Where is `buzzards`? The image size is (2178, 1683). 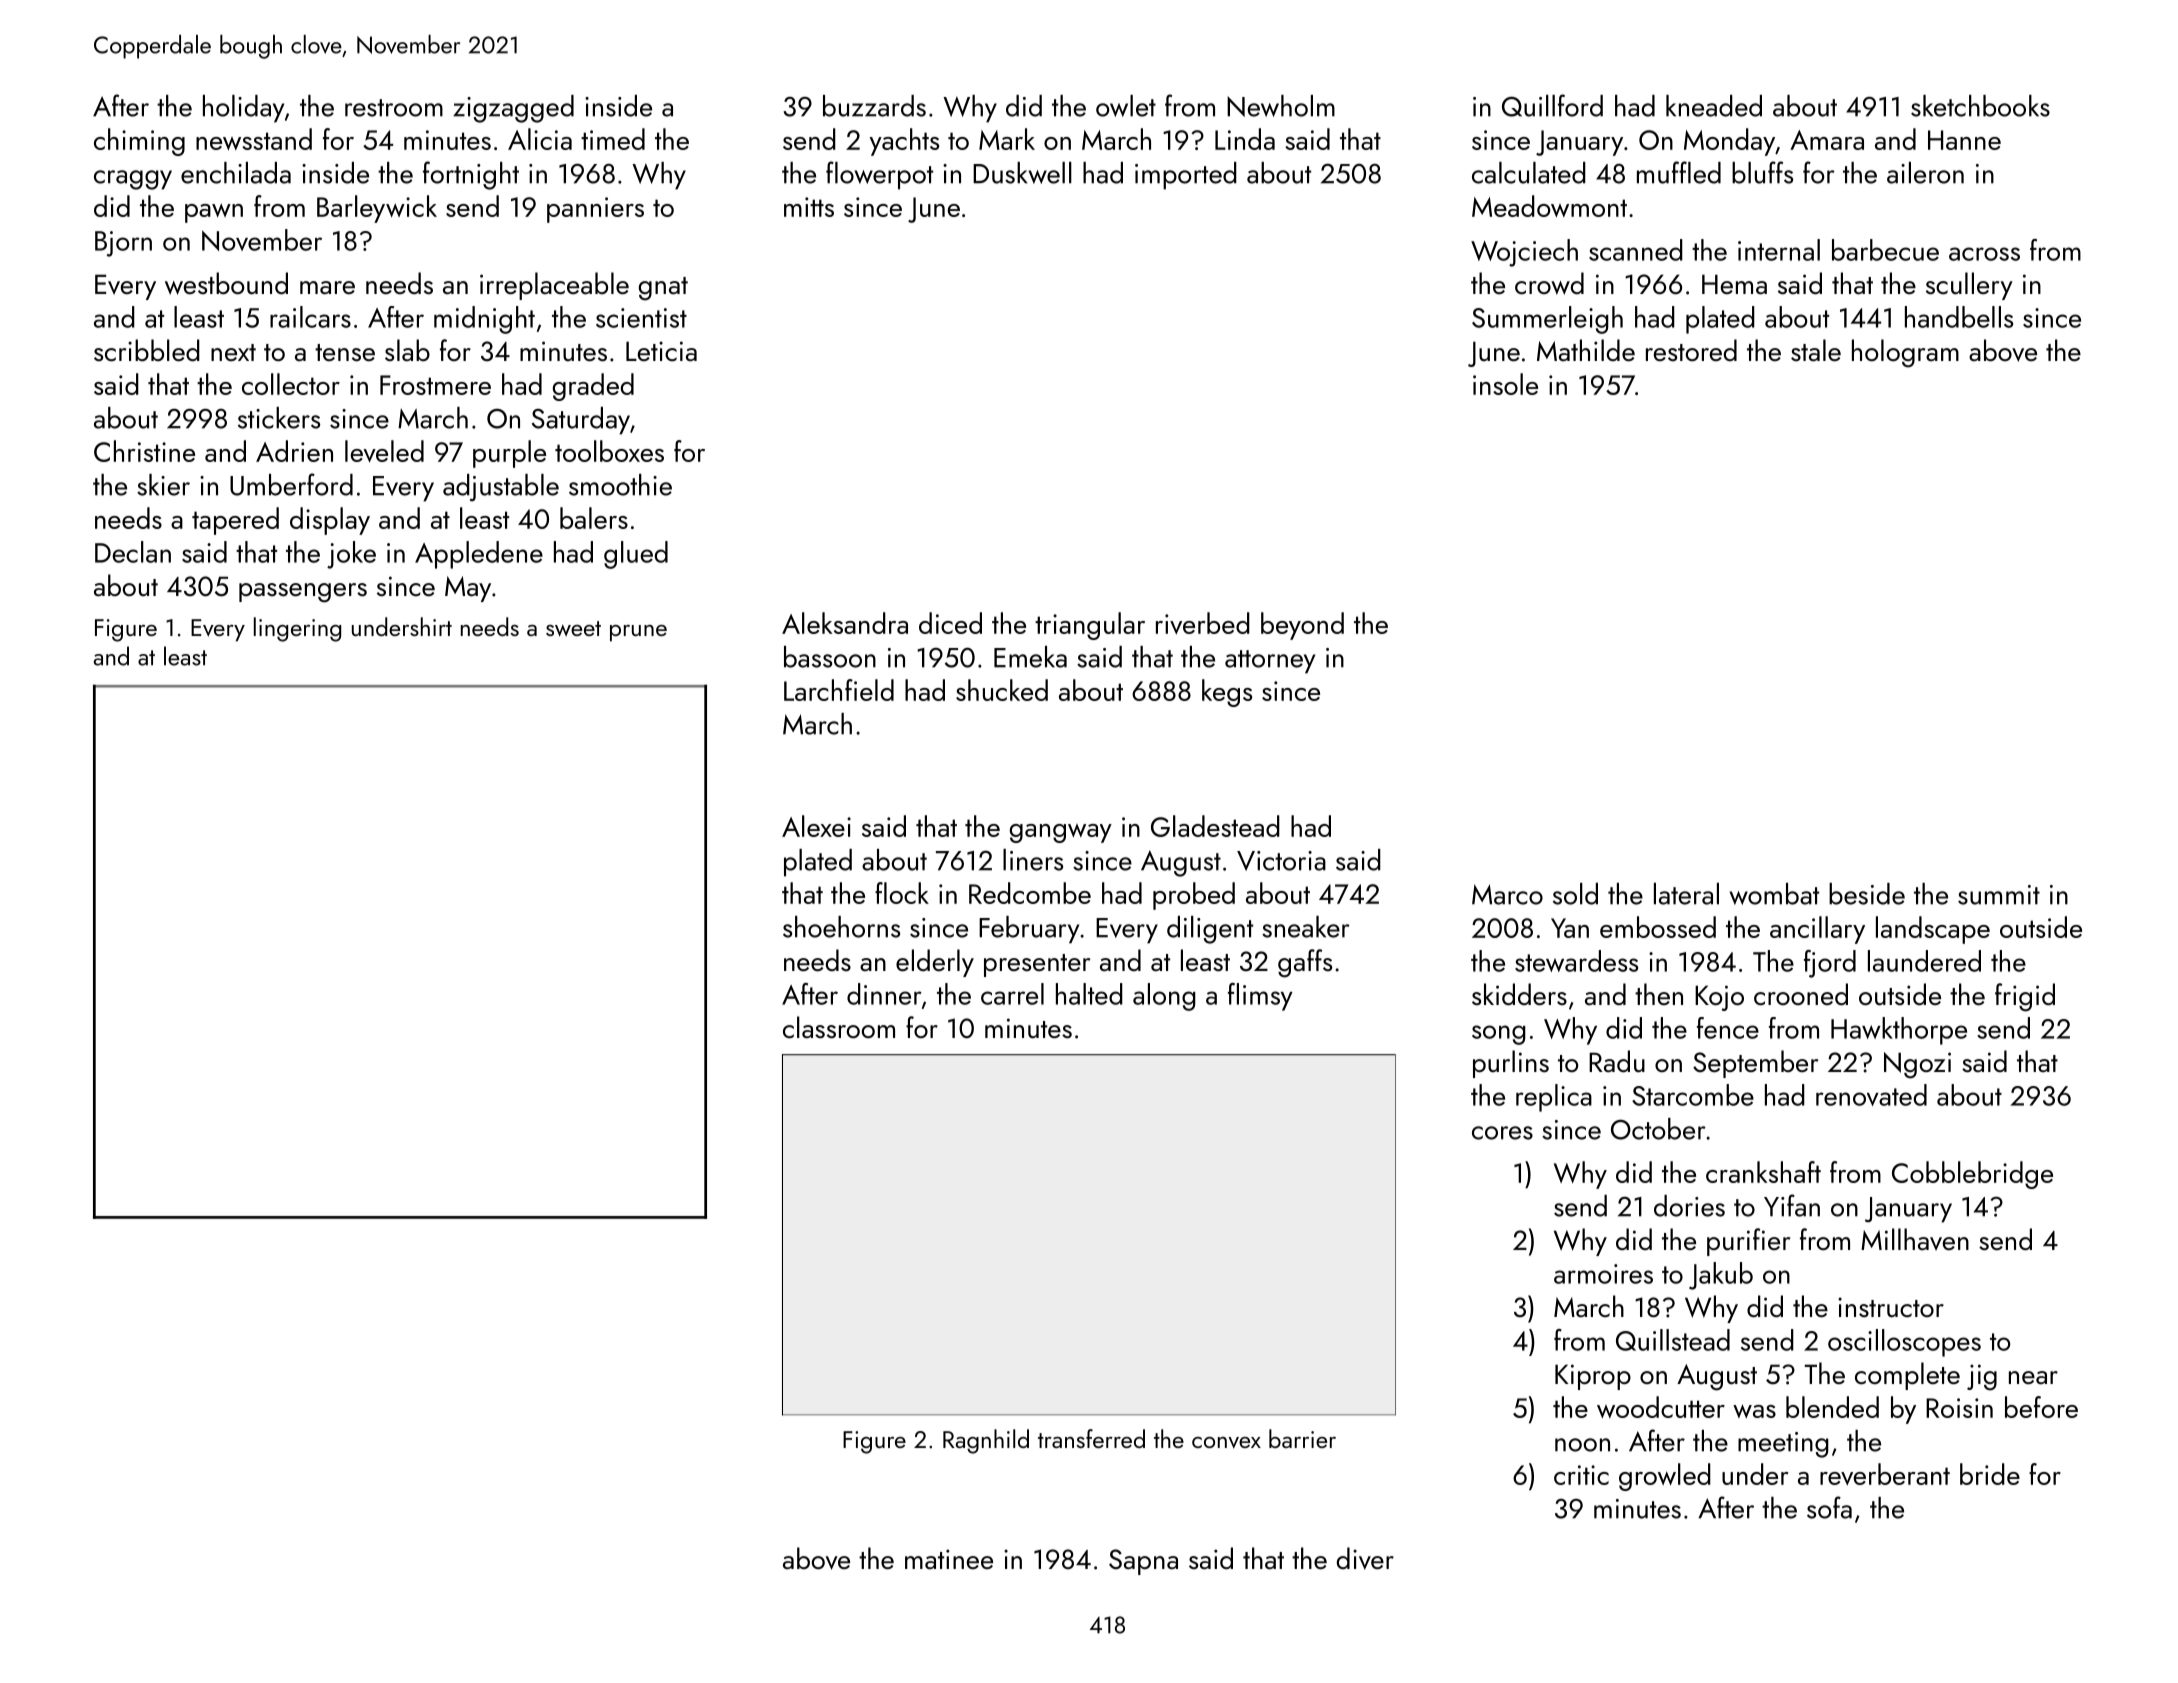 buzzards is located at coordinates (874, 106).
